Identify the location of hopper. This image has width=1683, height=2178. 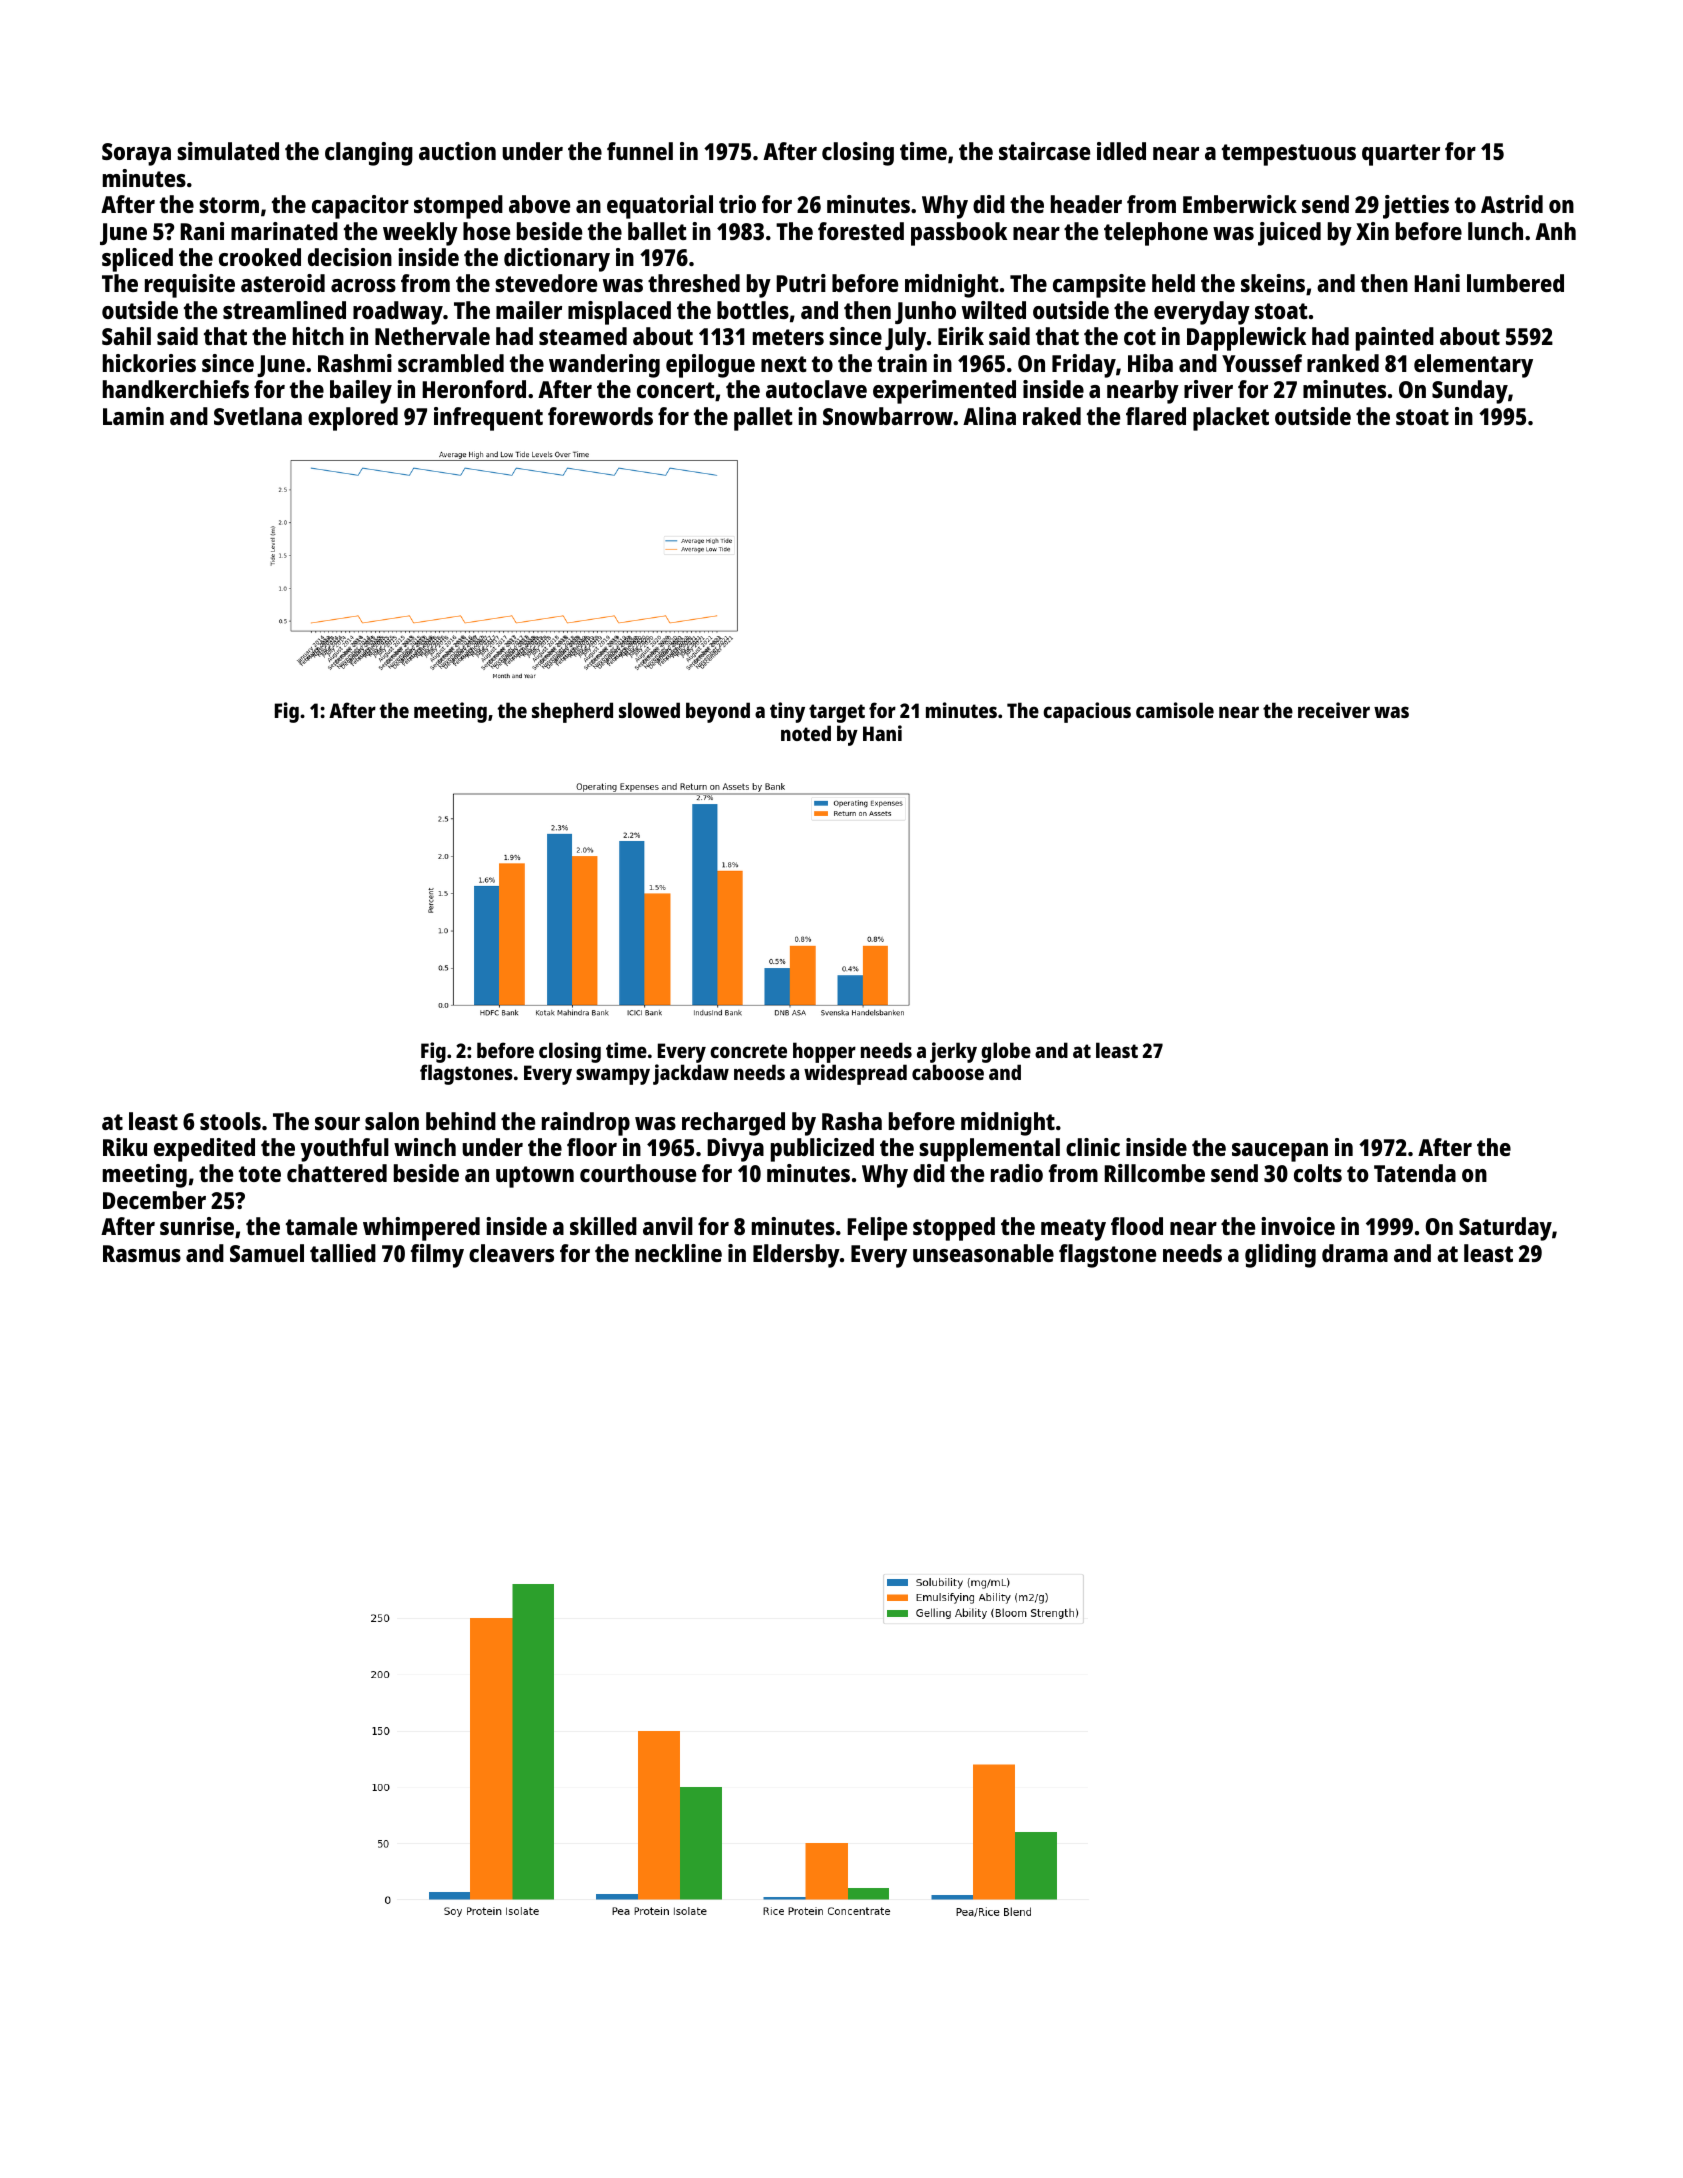
(824, 1052).
